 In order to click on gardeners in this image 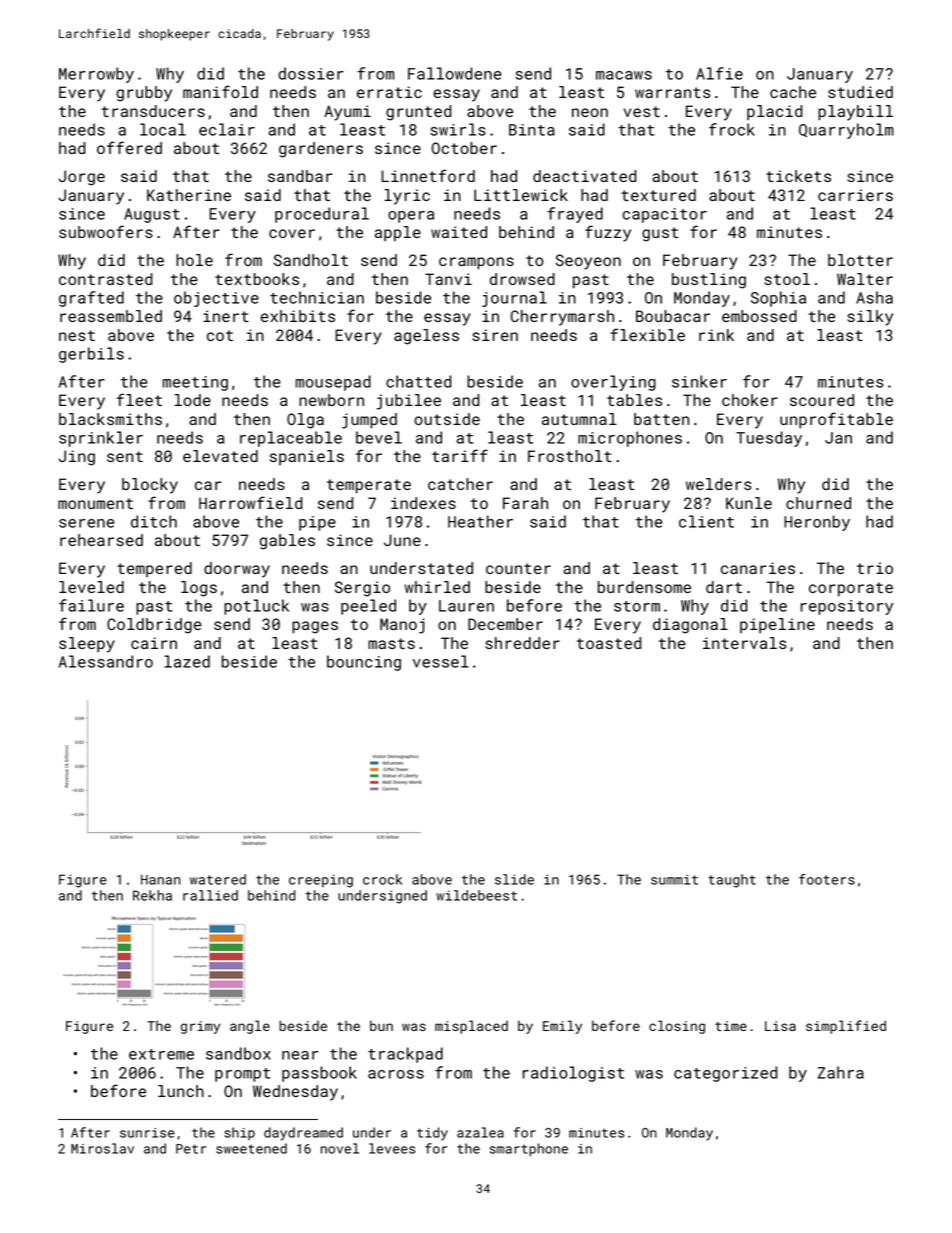, I will do `click(321, 150)`.
